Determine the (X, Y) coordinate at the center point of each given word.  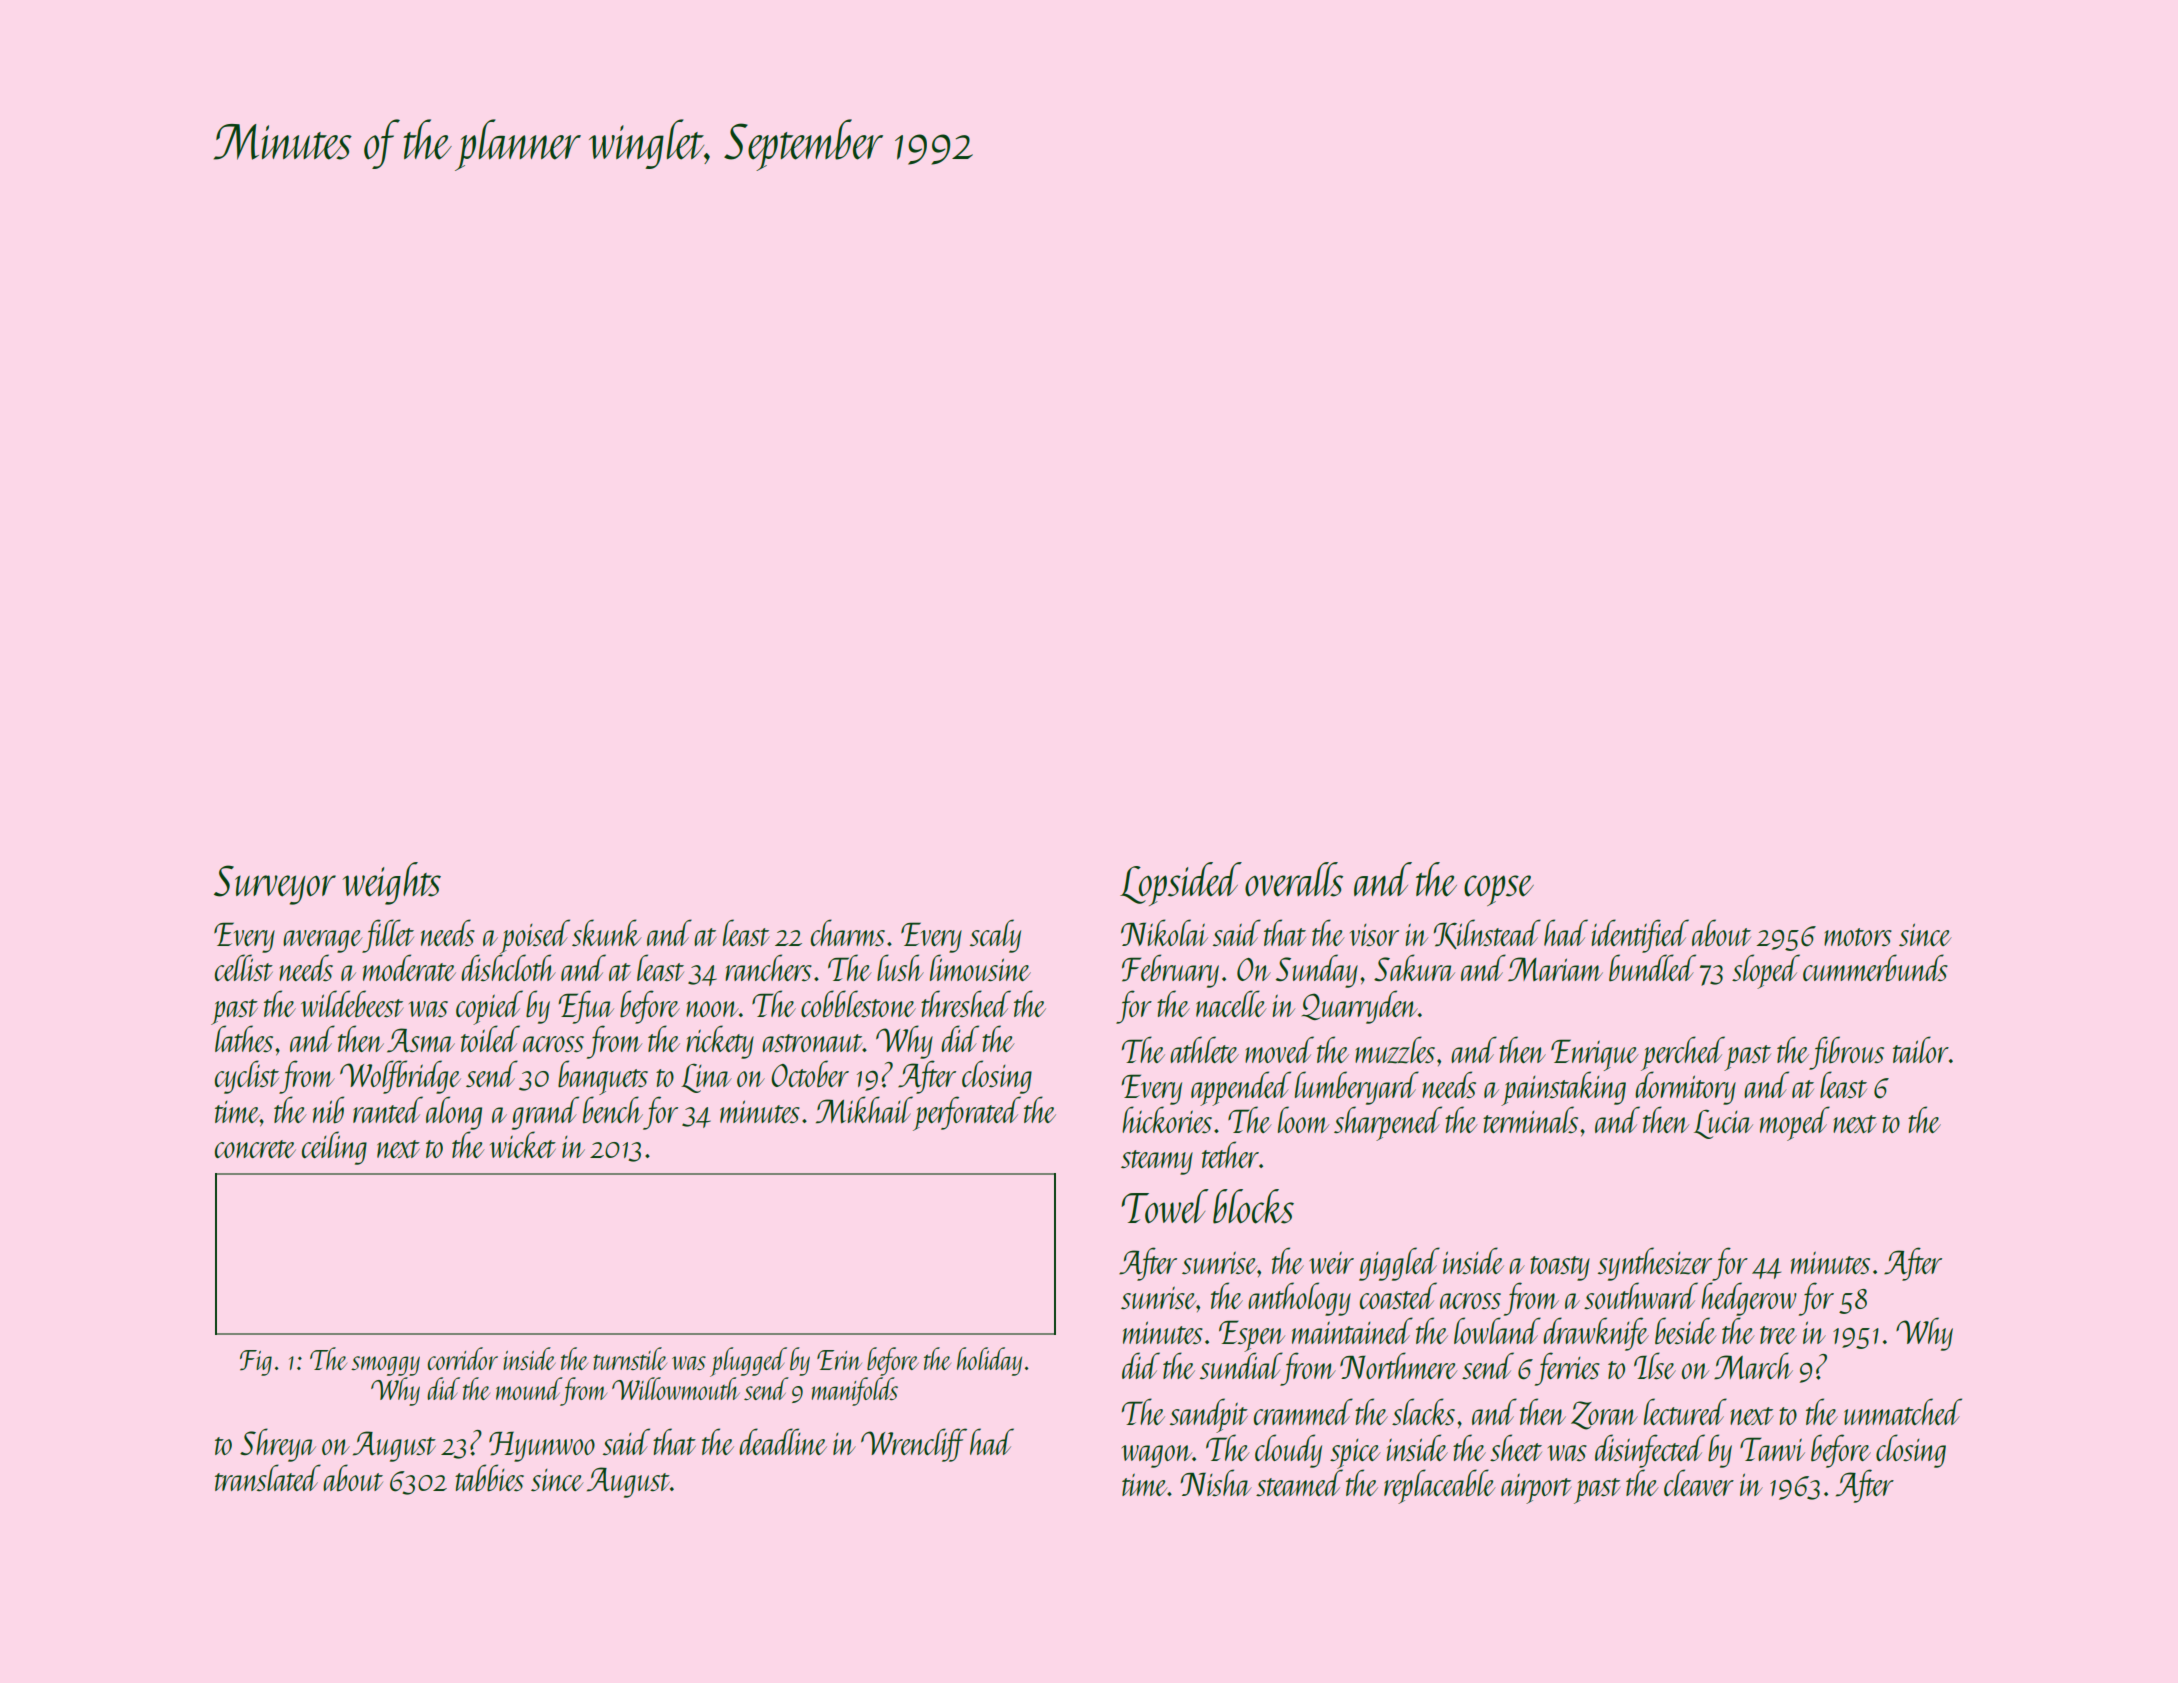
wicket (523, 1144)
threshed (966, 1003)
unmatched (1903, 1411)
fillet (388, 936)
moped (1795, 1123)
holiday (989, 1361)
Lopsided (1181, 884)
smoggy (385, 1366)
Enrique (1594, 1055)
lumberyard (1357, 1088)
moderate (409, 967)
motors (1858, 937)
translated (268, 1477)
